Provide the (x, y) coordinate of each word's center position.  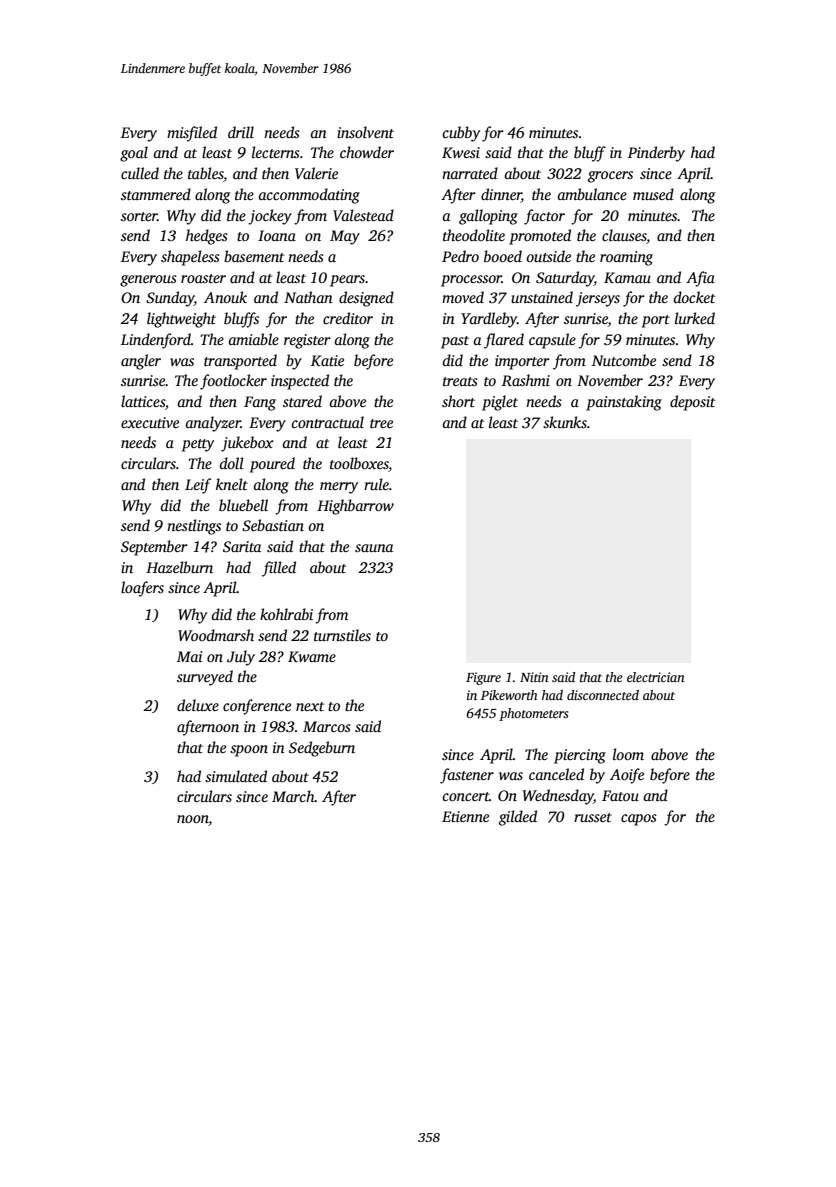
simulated (236, 776)
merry (339, 488)
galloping (488, 217)
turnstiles (342, 635)
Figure (483, 678)
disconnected (603, 695)
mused (653, 194)
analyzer (213, 424)
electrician (656, 677)
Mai (190, 656)
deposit (692, 403)
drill (241, 132)
